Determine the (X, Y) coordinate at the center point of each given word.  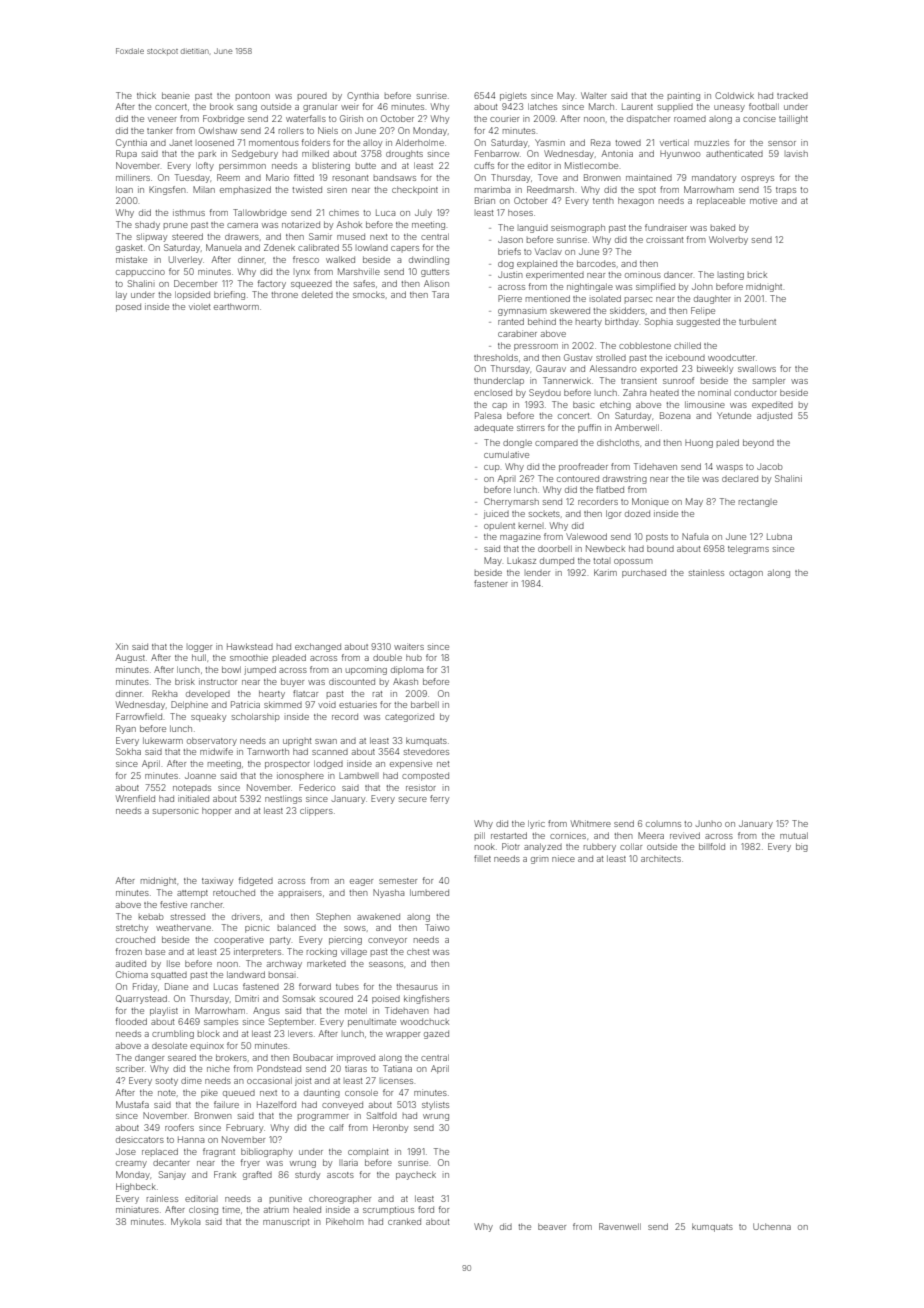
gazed (436, 1034)
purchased (644, 573)
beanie (176, 95)
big (802, 847)
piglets (513, 96)
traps (786, 191)
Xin (122, 646)
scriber (130, 1068)
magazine (520, 537)
